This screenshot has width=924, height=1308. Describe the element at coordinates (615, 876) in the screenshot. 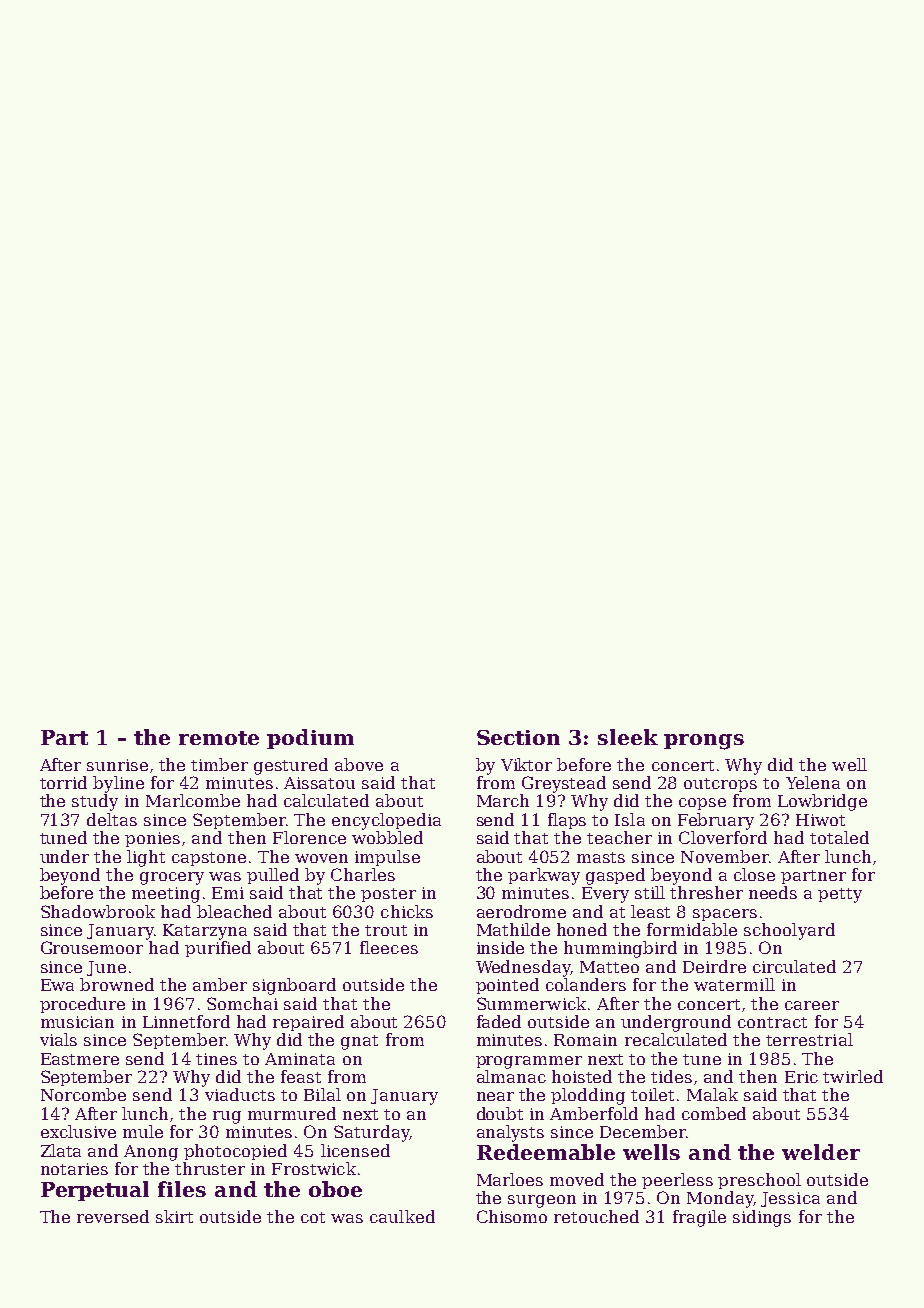

I see `gasped` at that location.
